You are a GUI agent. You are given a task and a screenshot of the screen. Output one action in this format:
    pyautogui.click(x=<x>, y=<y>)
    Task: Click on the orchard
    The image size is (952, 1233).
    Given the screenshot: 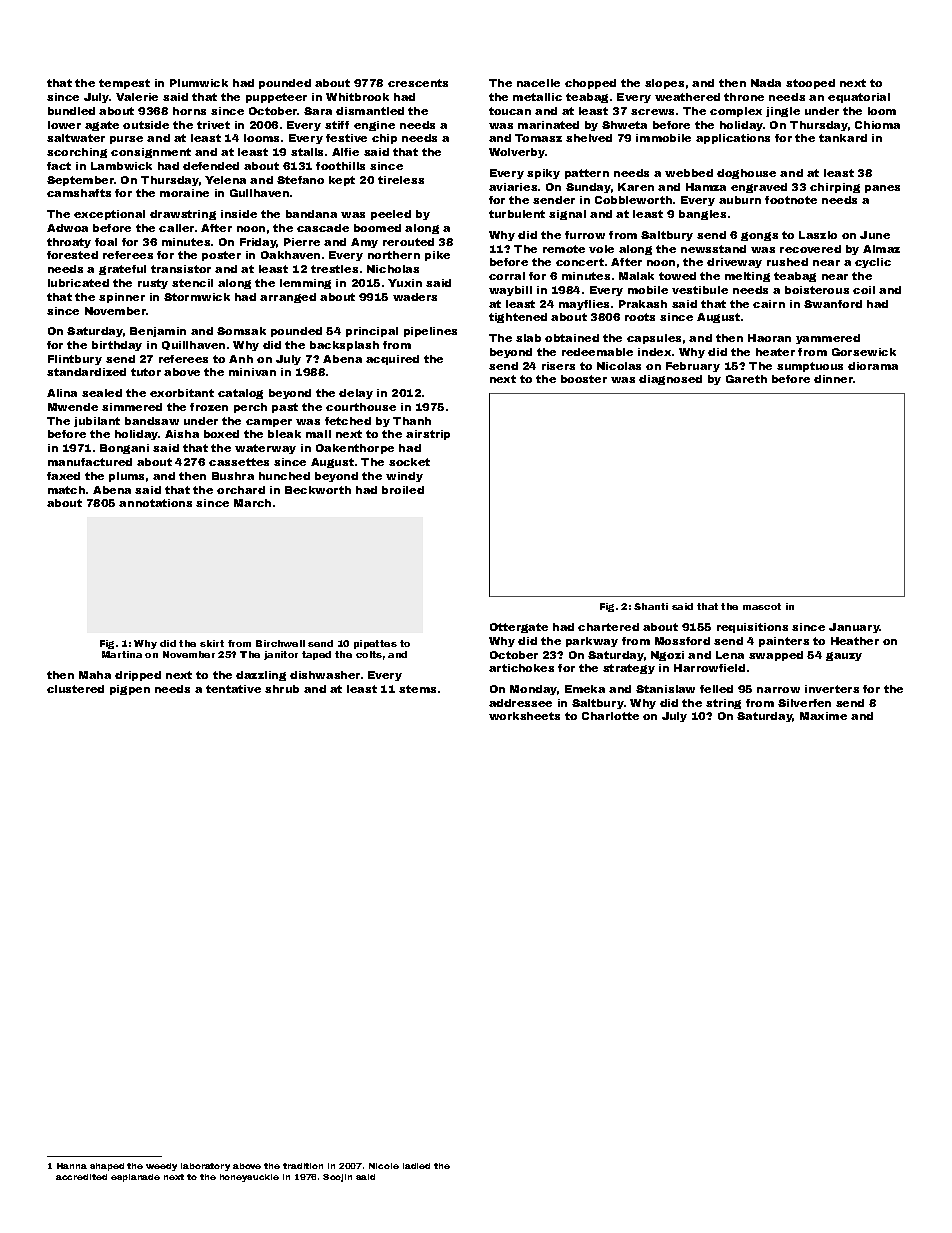 What is the action you would take?
    pyautogui.click(x=241, y=490)
